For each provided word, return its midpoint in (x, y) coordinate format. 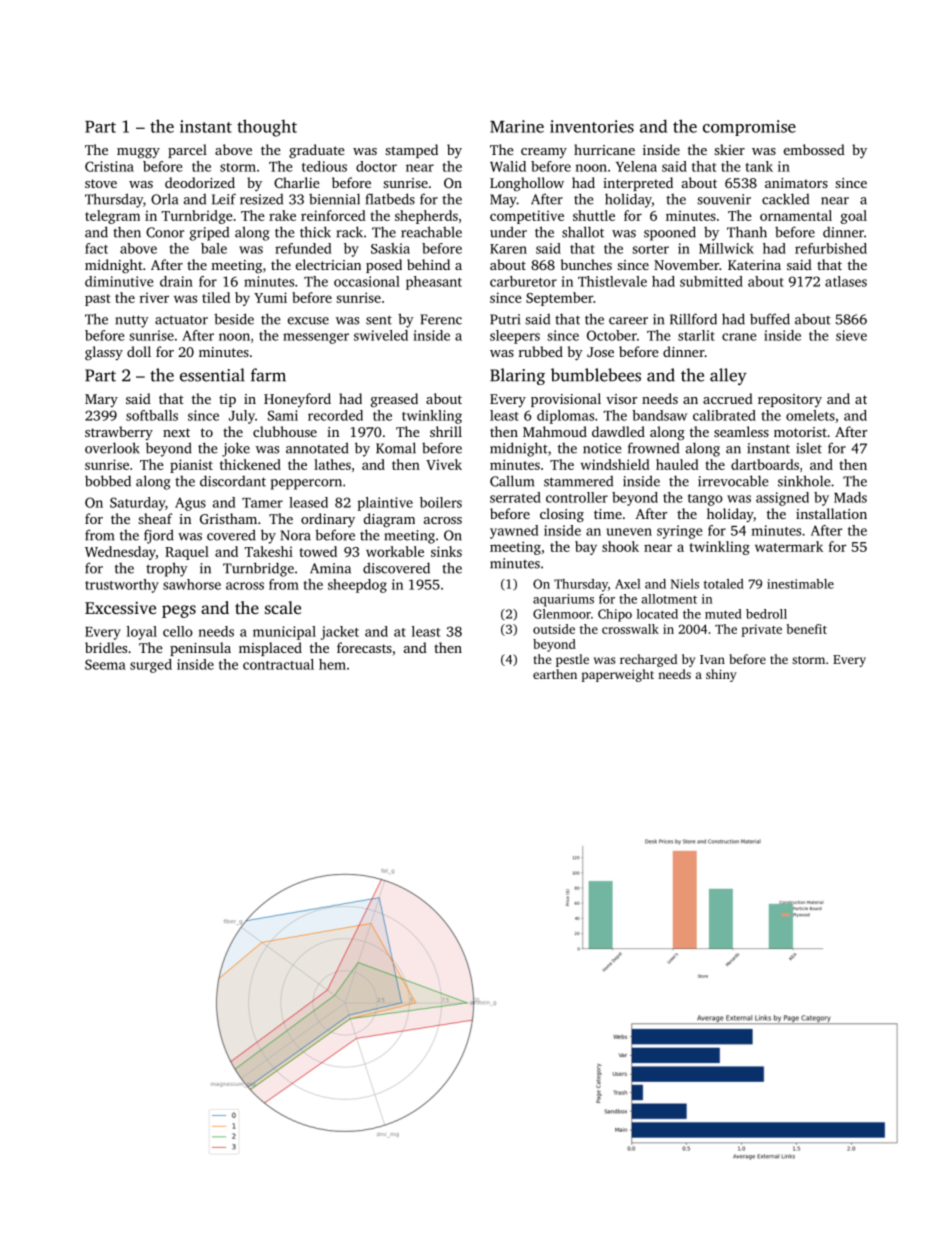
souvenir (724, 199)
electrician (328, 264)
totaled (724, 584)
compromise (749, 128)
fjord (159, 536)
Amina (330, 568)
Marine (517, 126)
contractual (278, 664)
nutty (132, 321)
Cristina (109, 166)
